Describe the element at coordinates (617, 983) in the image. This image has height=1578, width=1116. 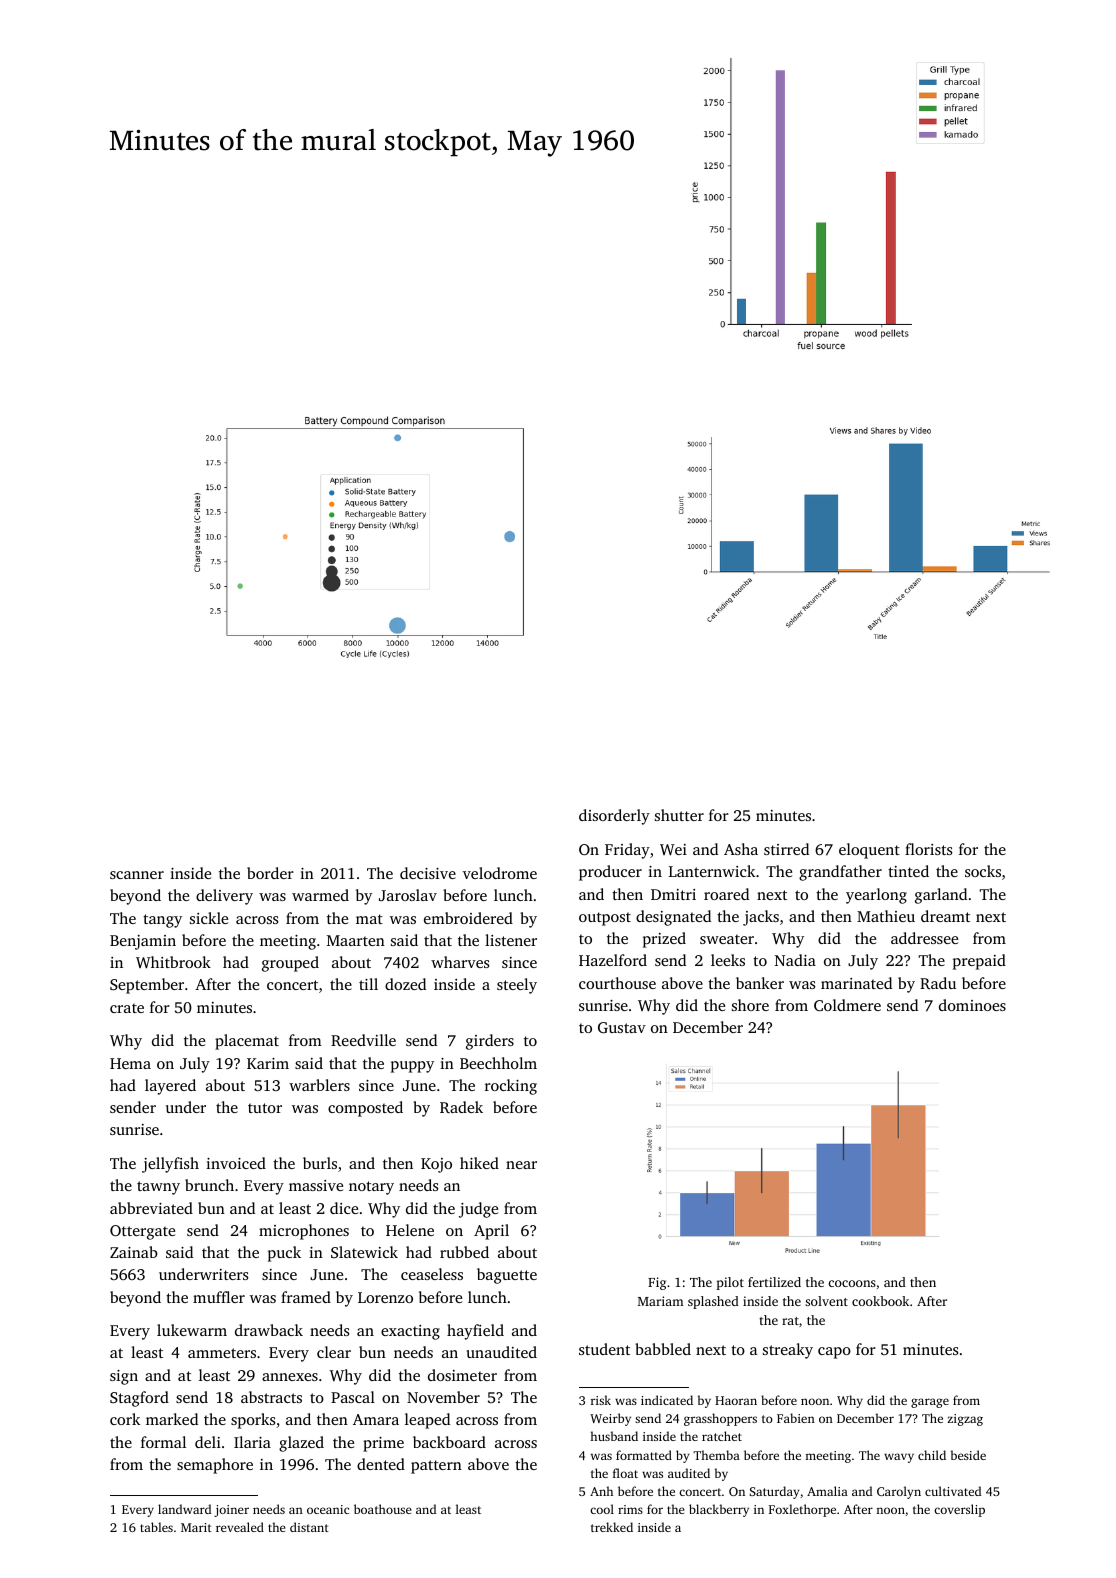
I see `courthouse` at that location.
